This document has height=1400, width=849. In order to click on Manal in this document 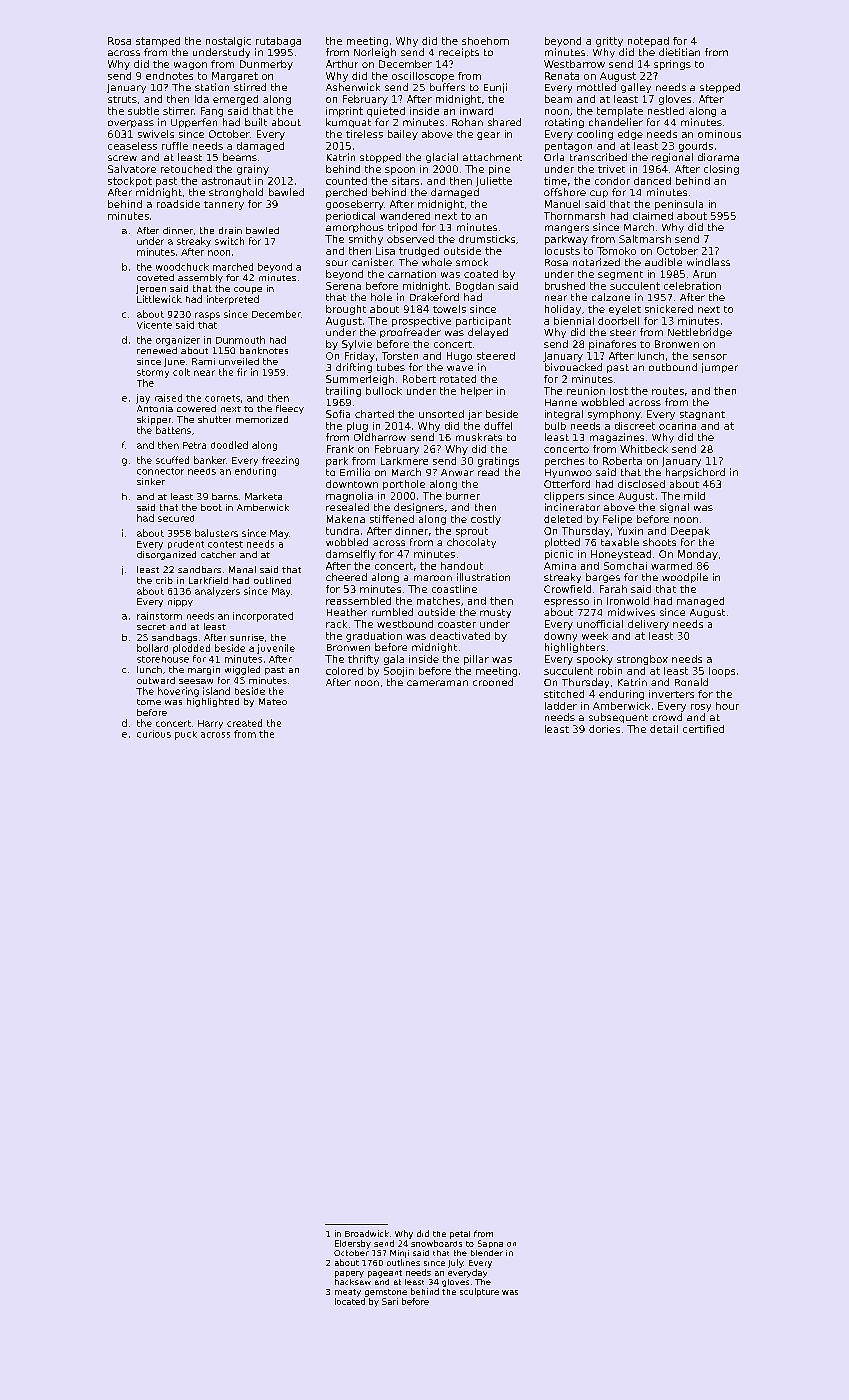, I will do `click(242, 569)`.
